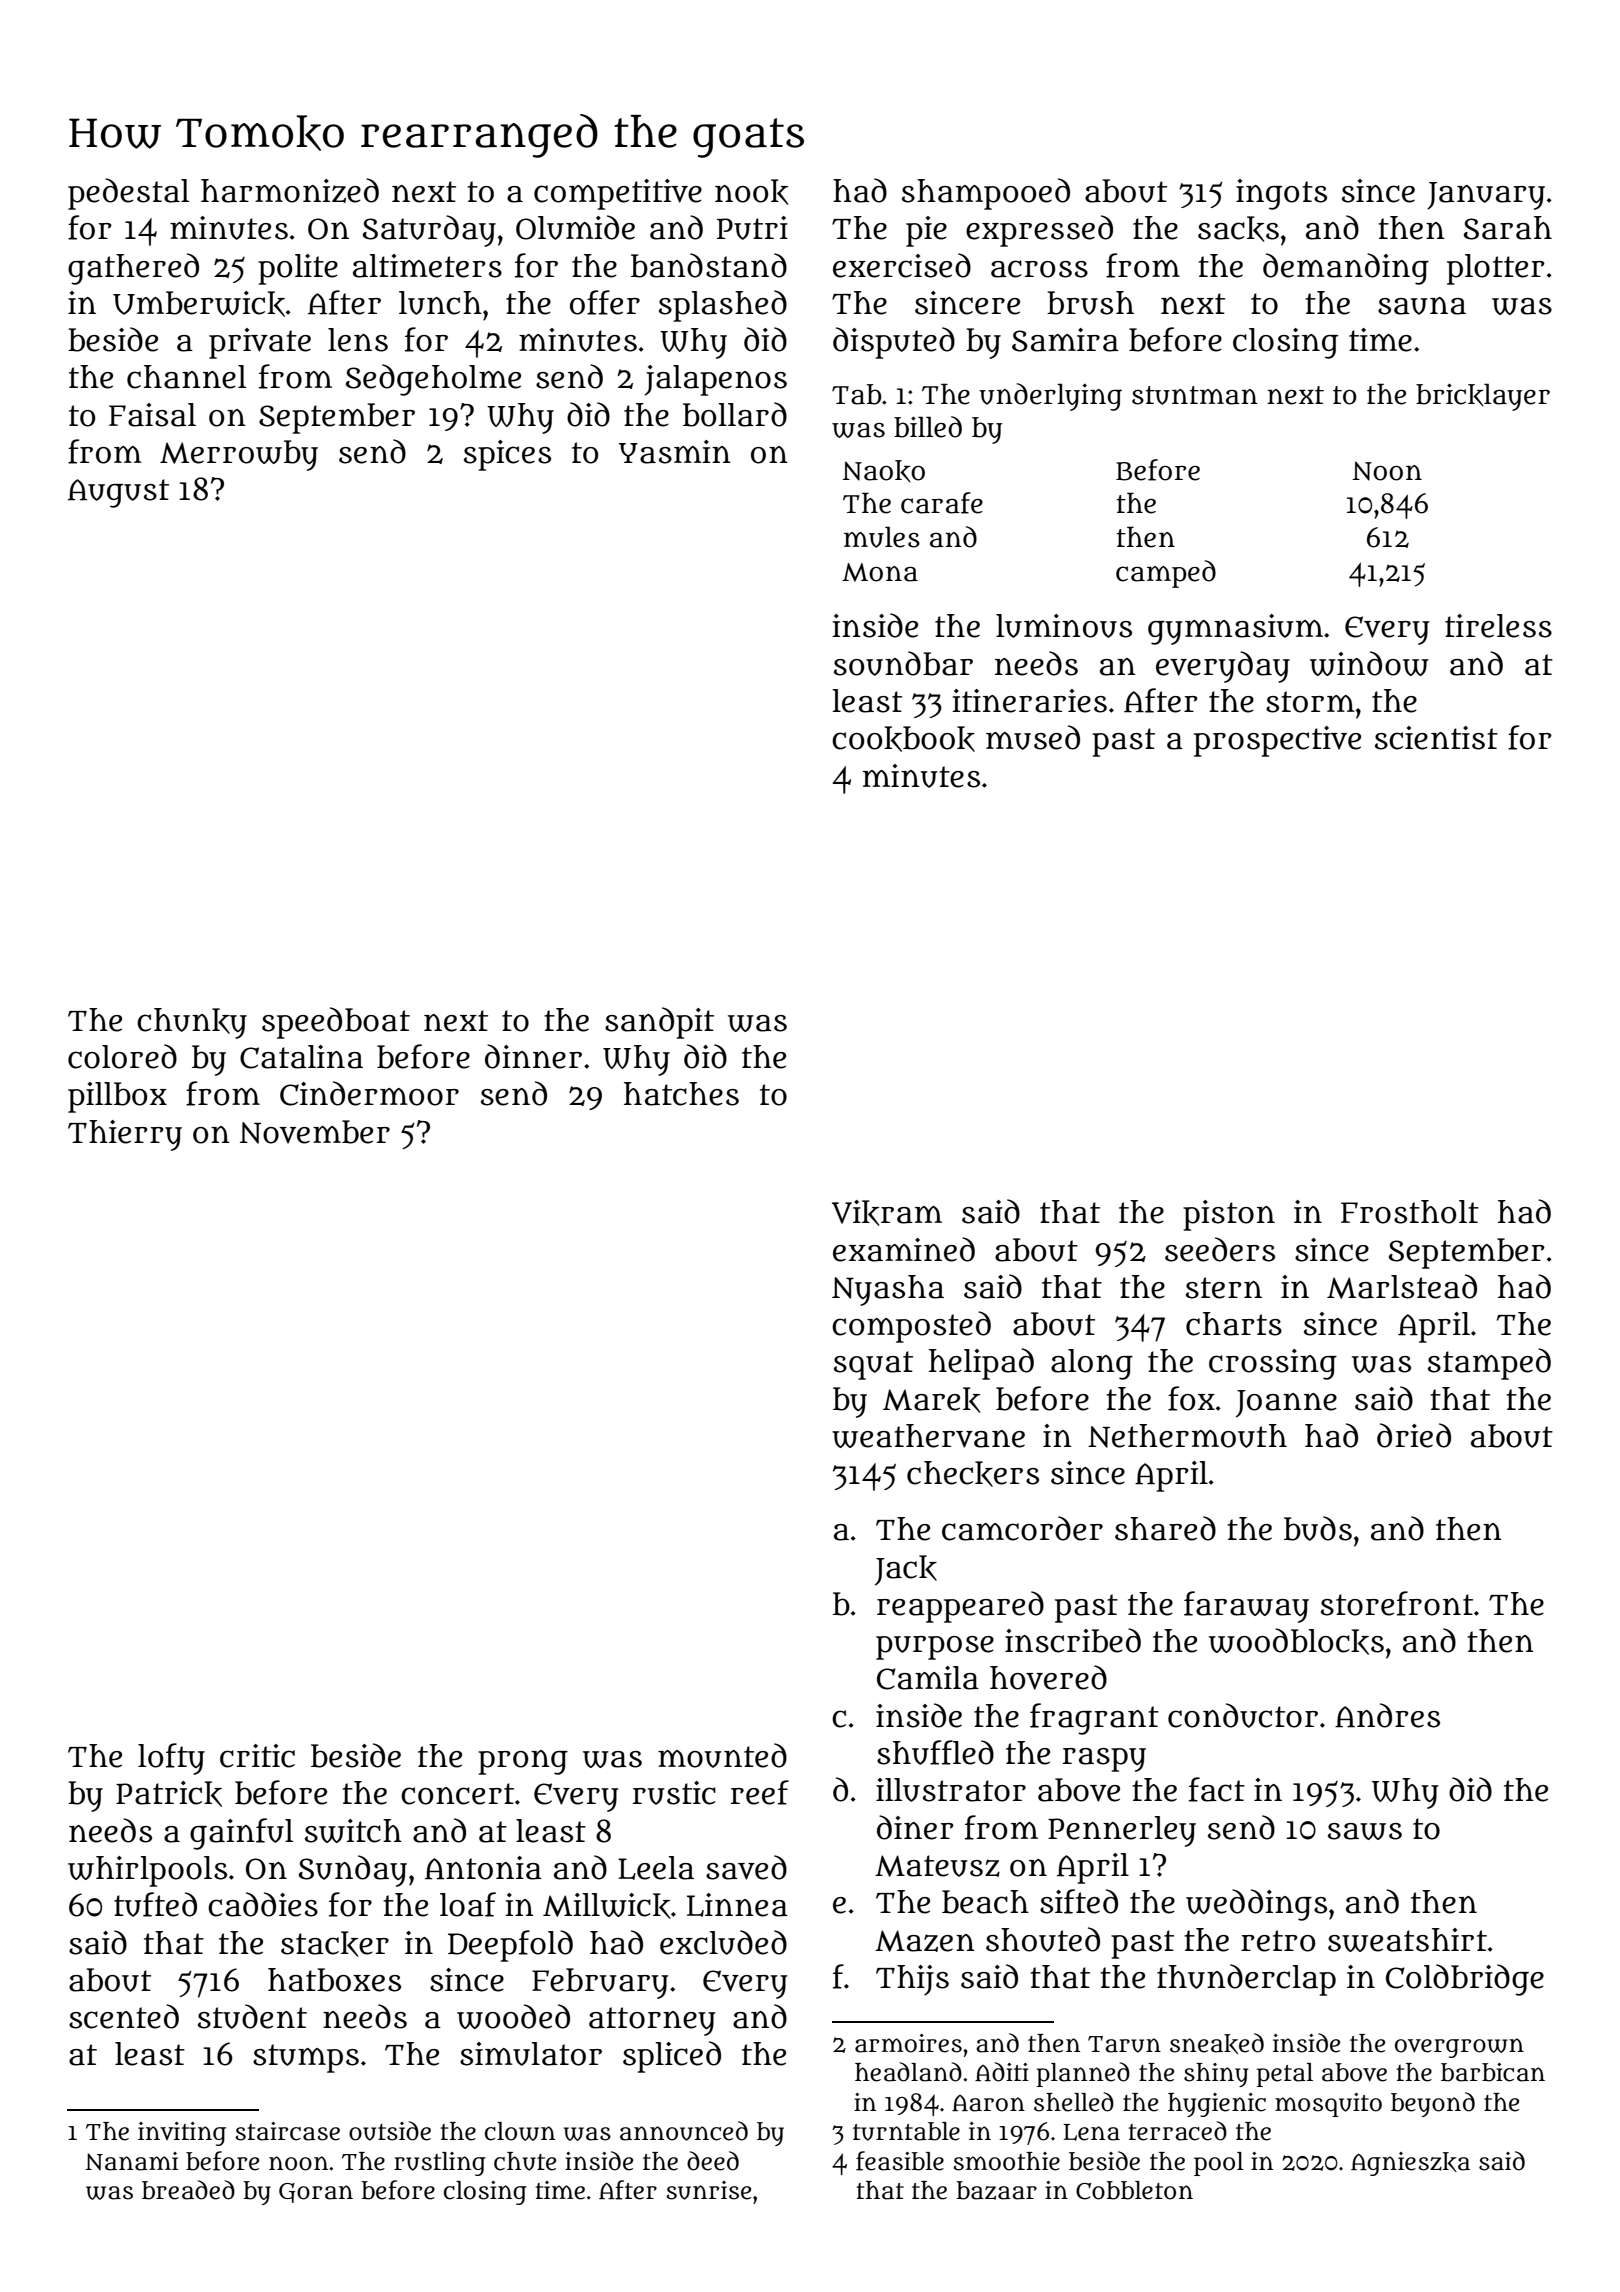 This screenshot has height=2292, width=1620. What do you see at coordinates (155, 1904) in the screenshot?
I see `tufted` at bounding box center [155, 1904].
